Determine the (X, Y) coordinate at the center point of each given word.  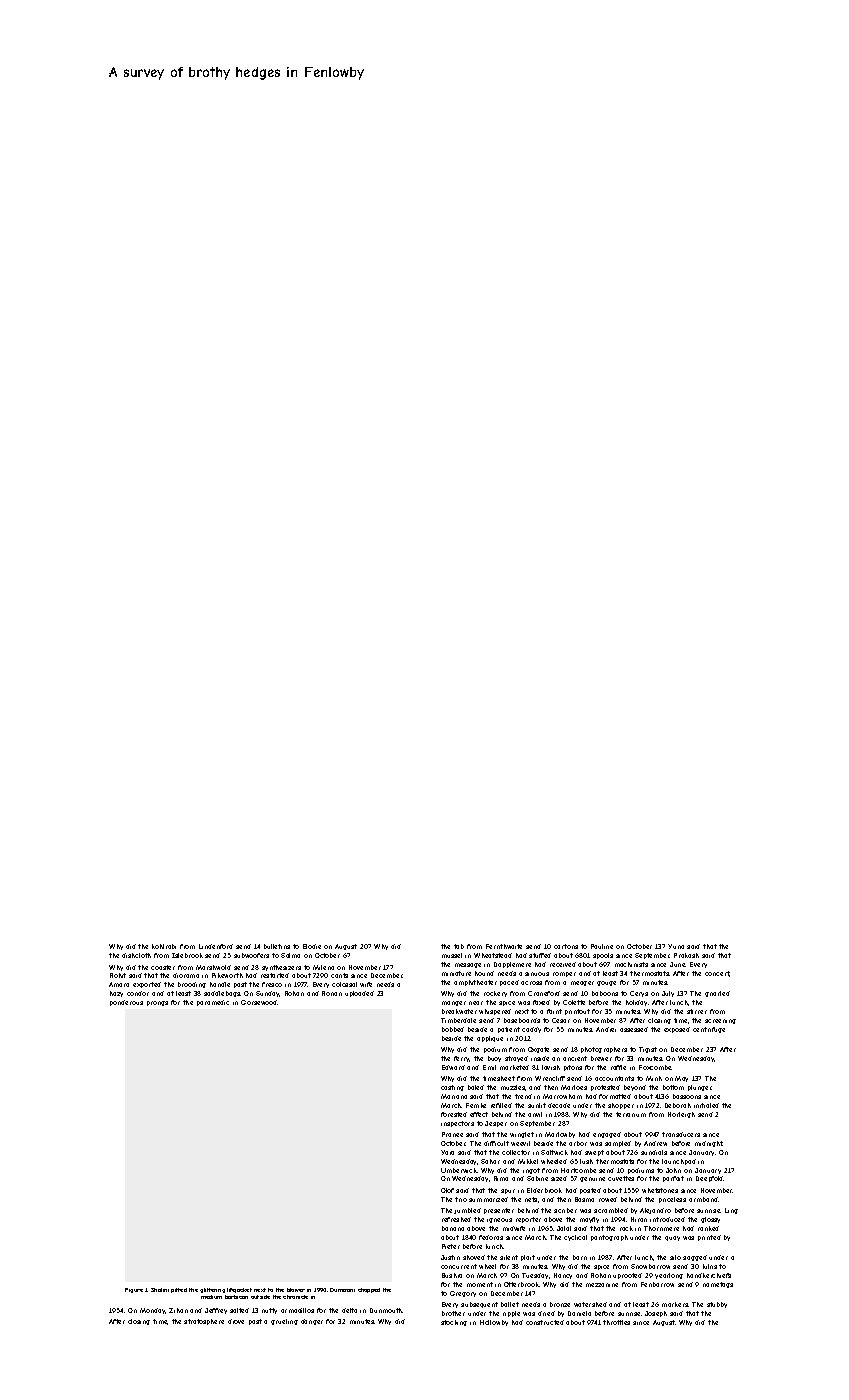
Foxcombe (655, 1067)
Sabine (537, 1178)
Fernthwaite (504, 946)
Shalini (160, 1290)
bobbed (453, 1029)
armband (703, 1199)
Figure (134, 1290)
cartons (566, 946)
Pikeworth (227, 975)
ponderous (126, 1003)
